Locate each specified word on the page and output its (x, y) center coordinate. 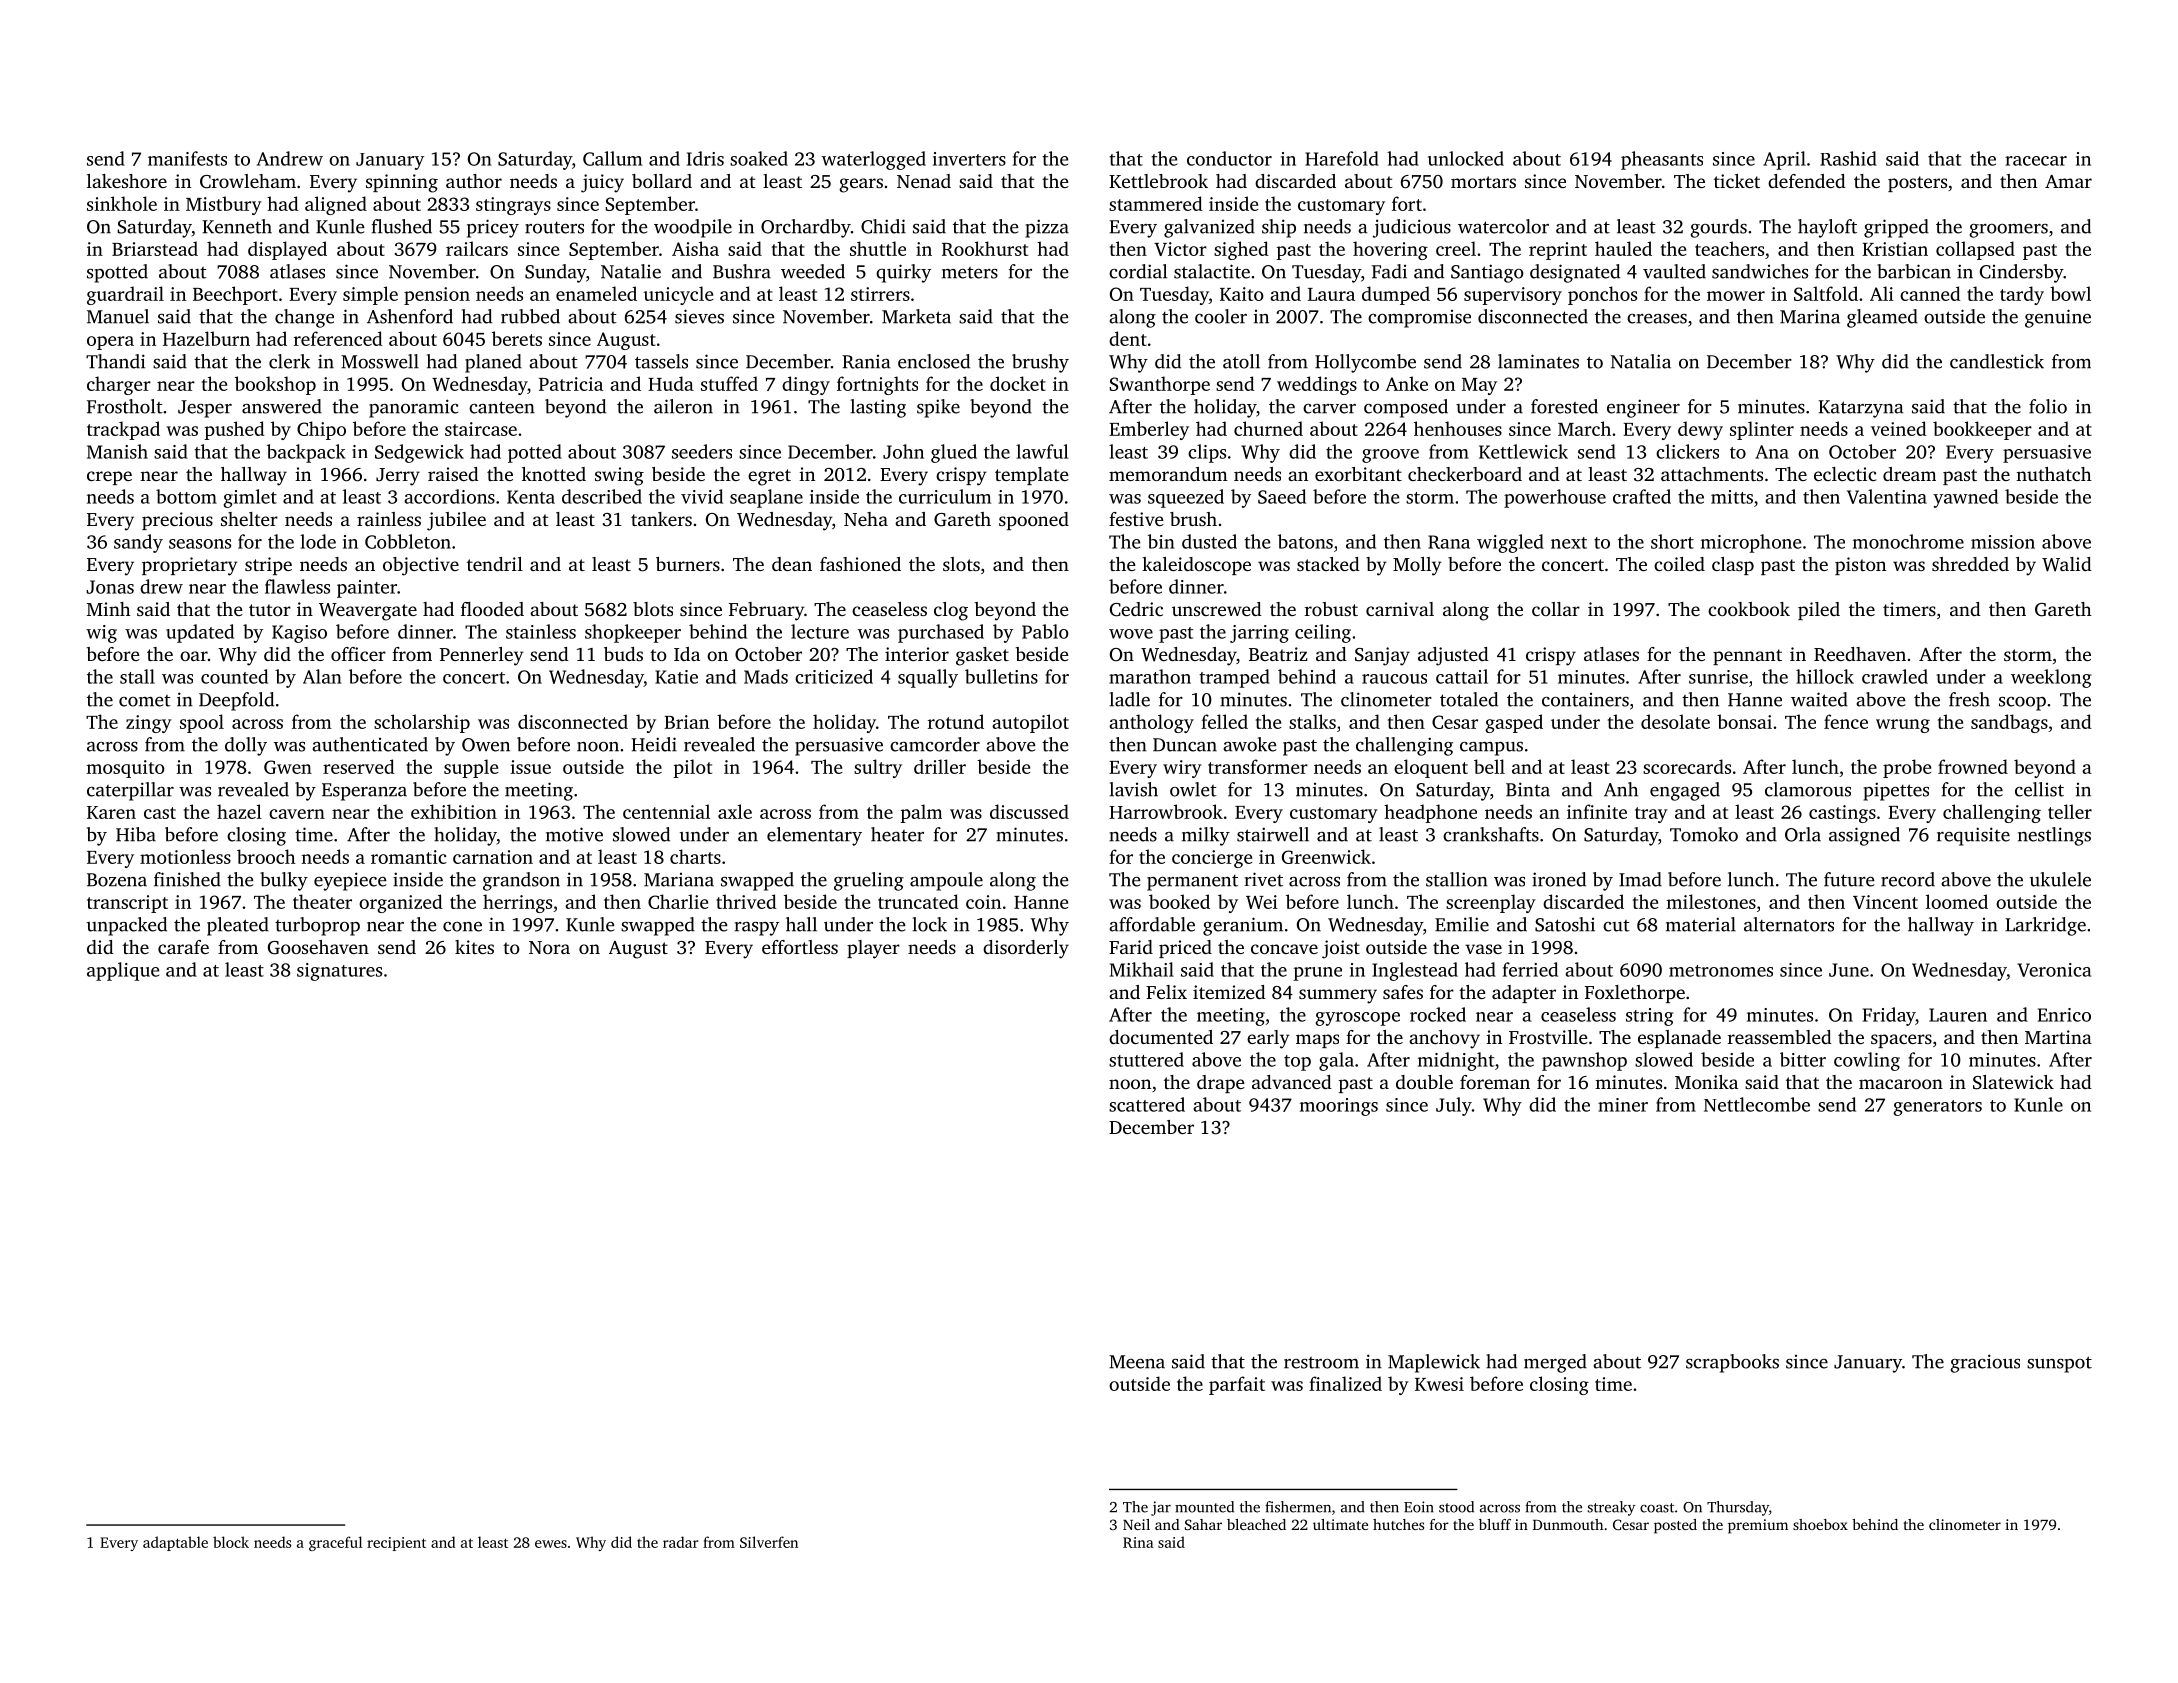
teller (2070, 811)
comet (145, 701)
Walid (2067, 564)
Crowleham (248, 181)
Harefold (1342, 158)
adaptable (175, 1543)
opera (110, 343)
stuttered (1146, 1059)
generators (1937, 1108)
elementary (814, 836)
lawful (1042, 451)
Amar (2068, 181)
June (1849, 970)
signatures (339, 972)
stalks (1312, 721)
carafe (183, 947)
